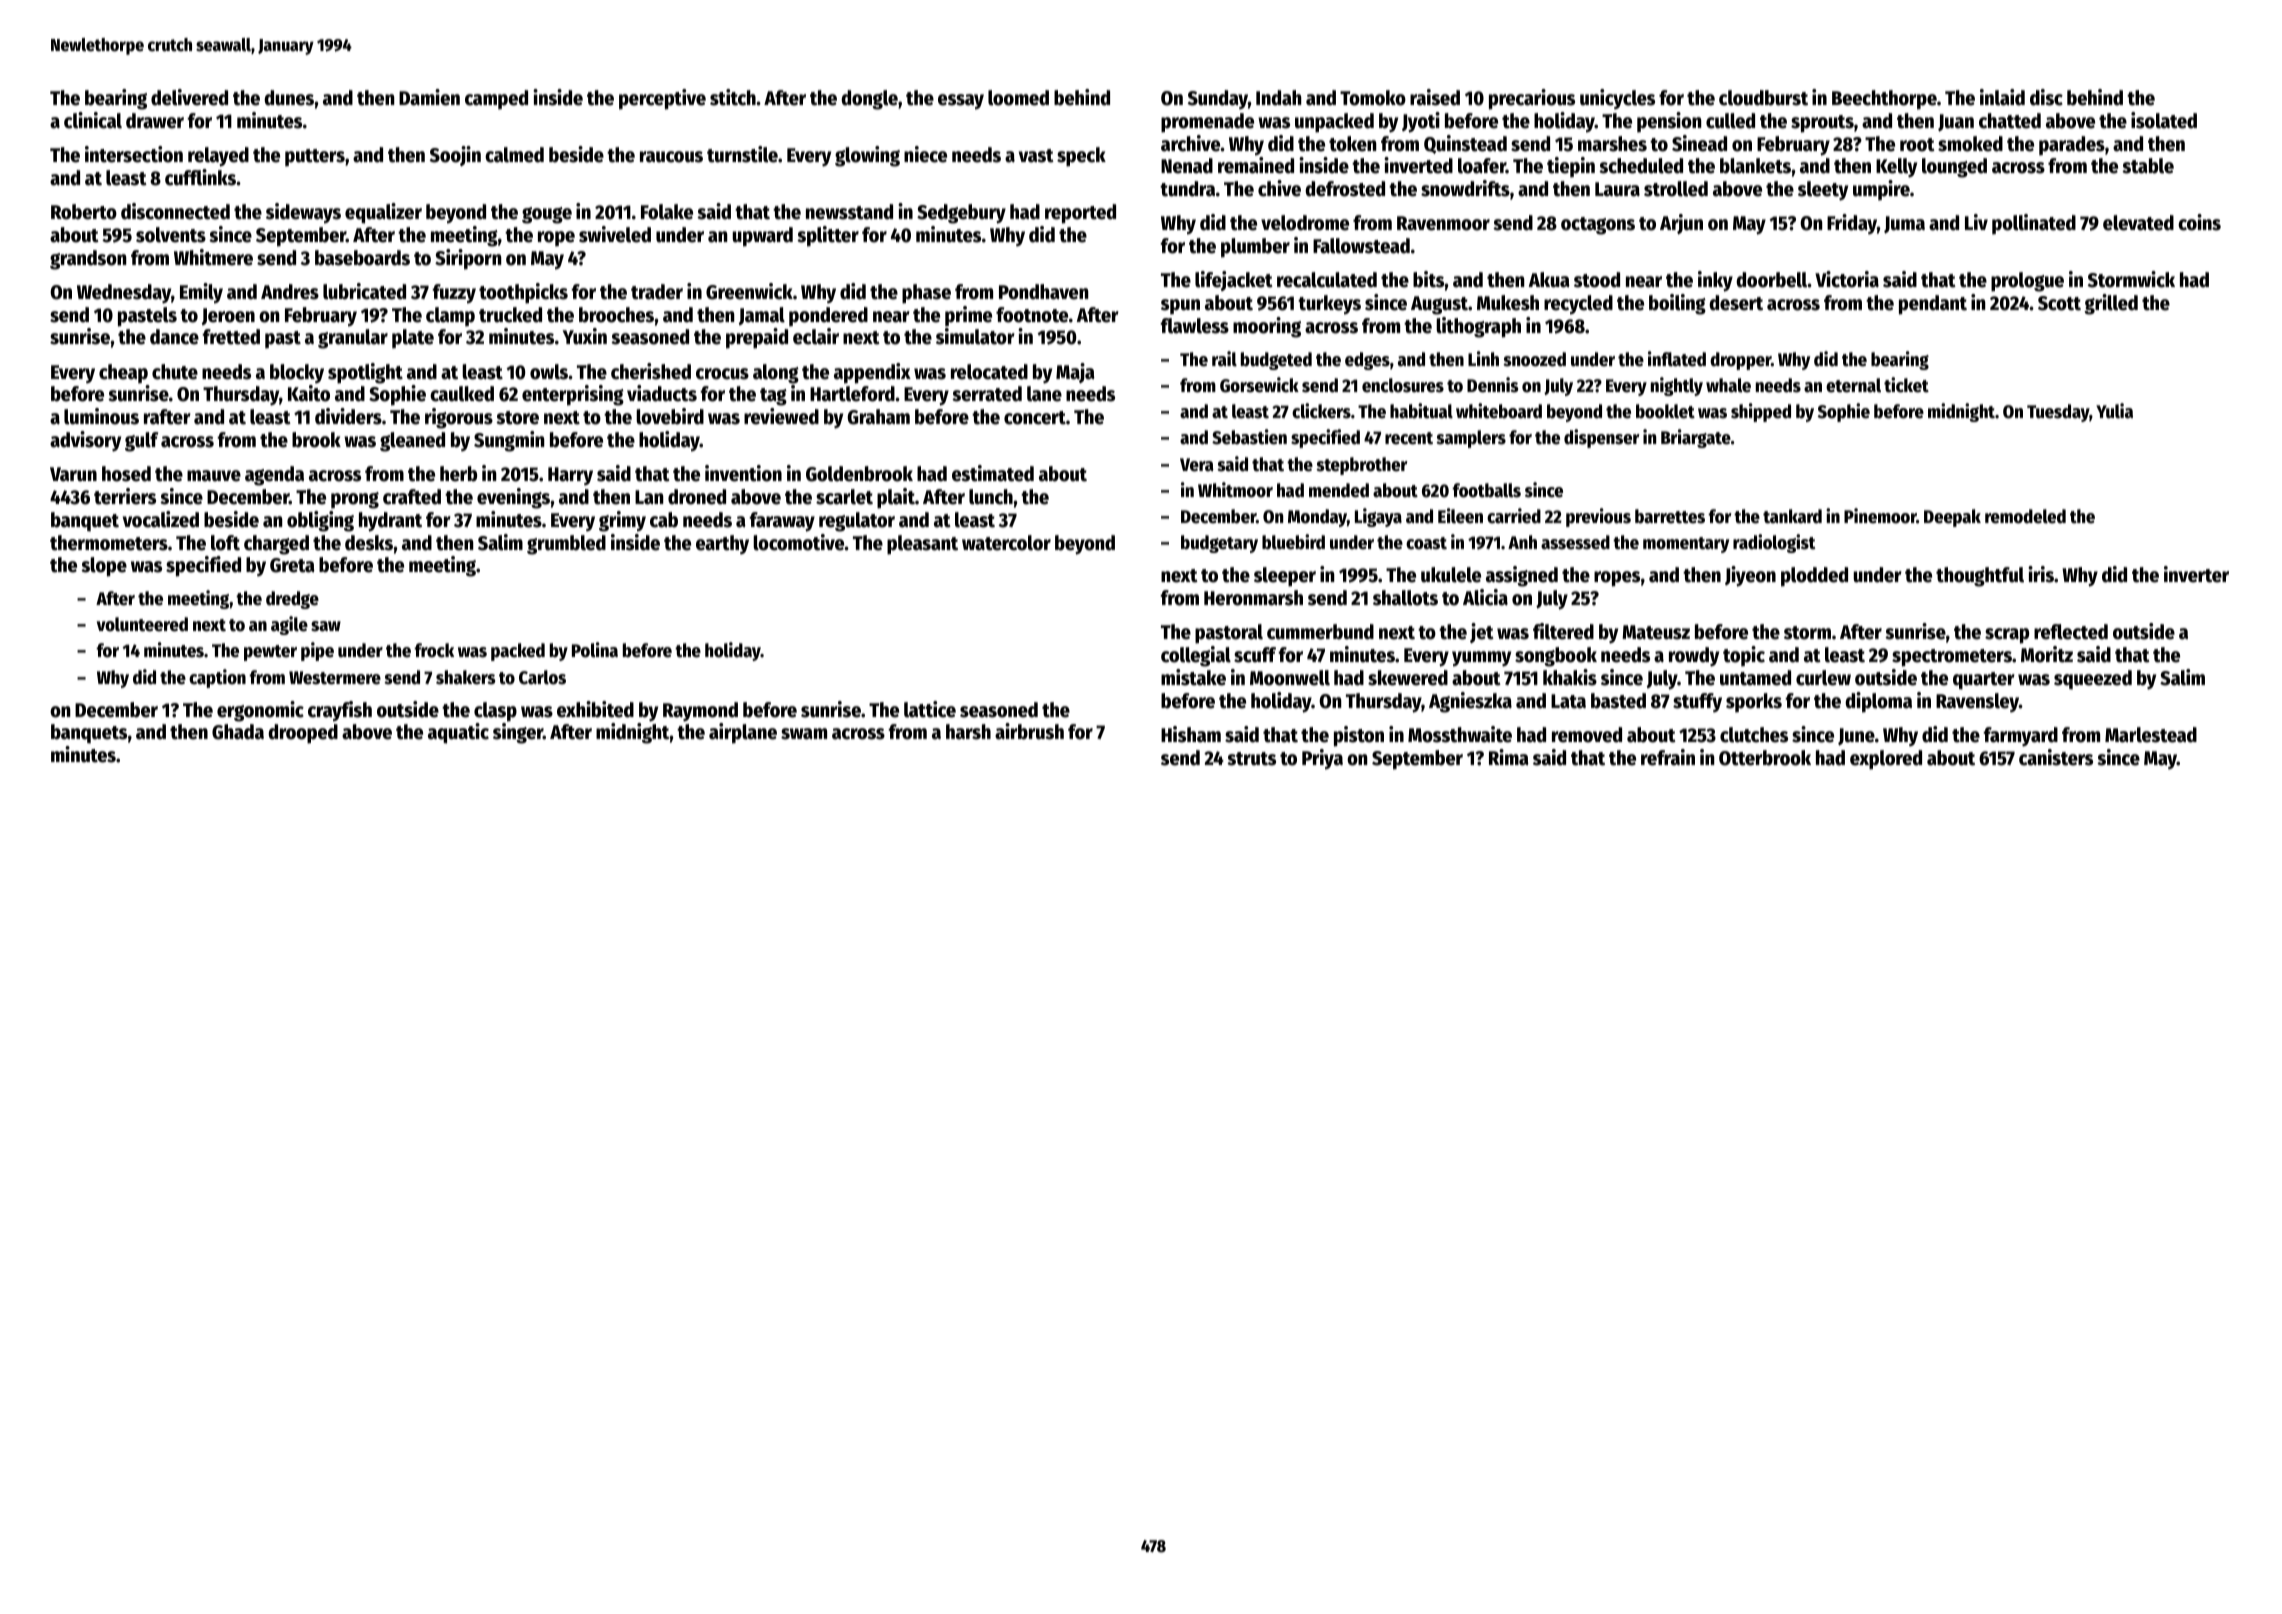 This screenshot has height=1614, width=2282. What do you see at coordinates (88, 260) in the screenshot?
I see `grandson` at bounding box center [88, 260].
